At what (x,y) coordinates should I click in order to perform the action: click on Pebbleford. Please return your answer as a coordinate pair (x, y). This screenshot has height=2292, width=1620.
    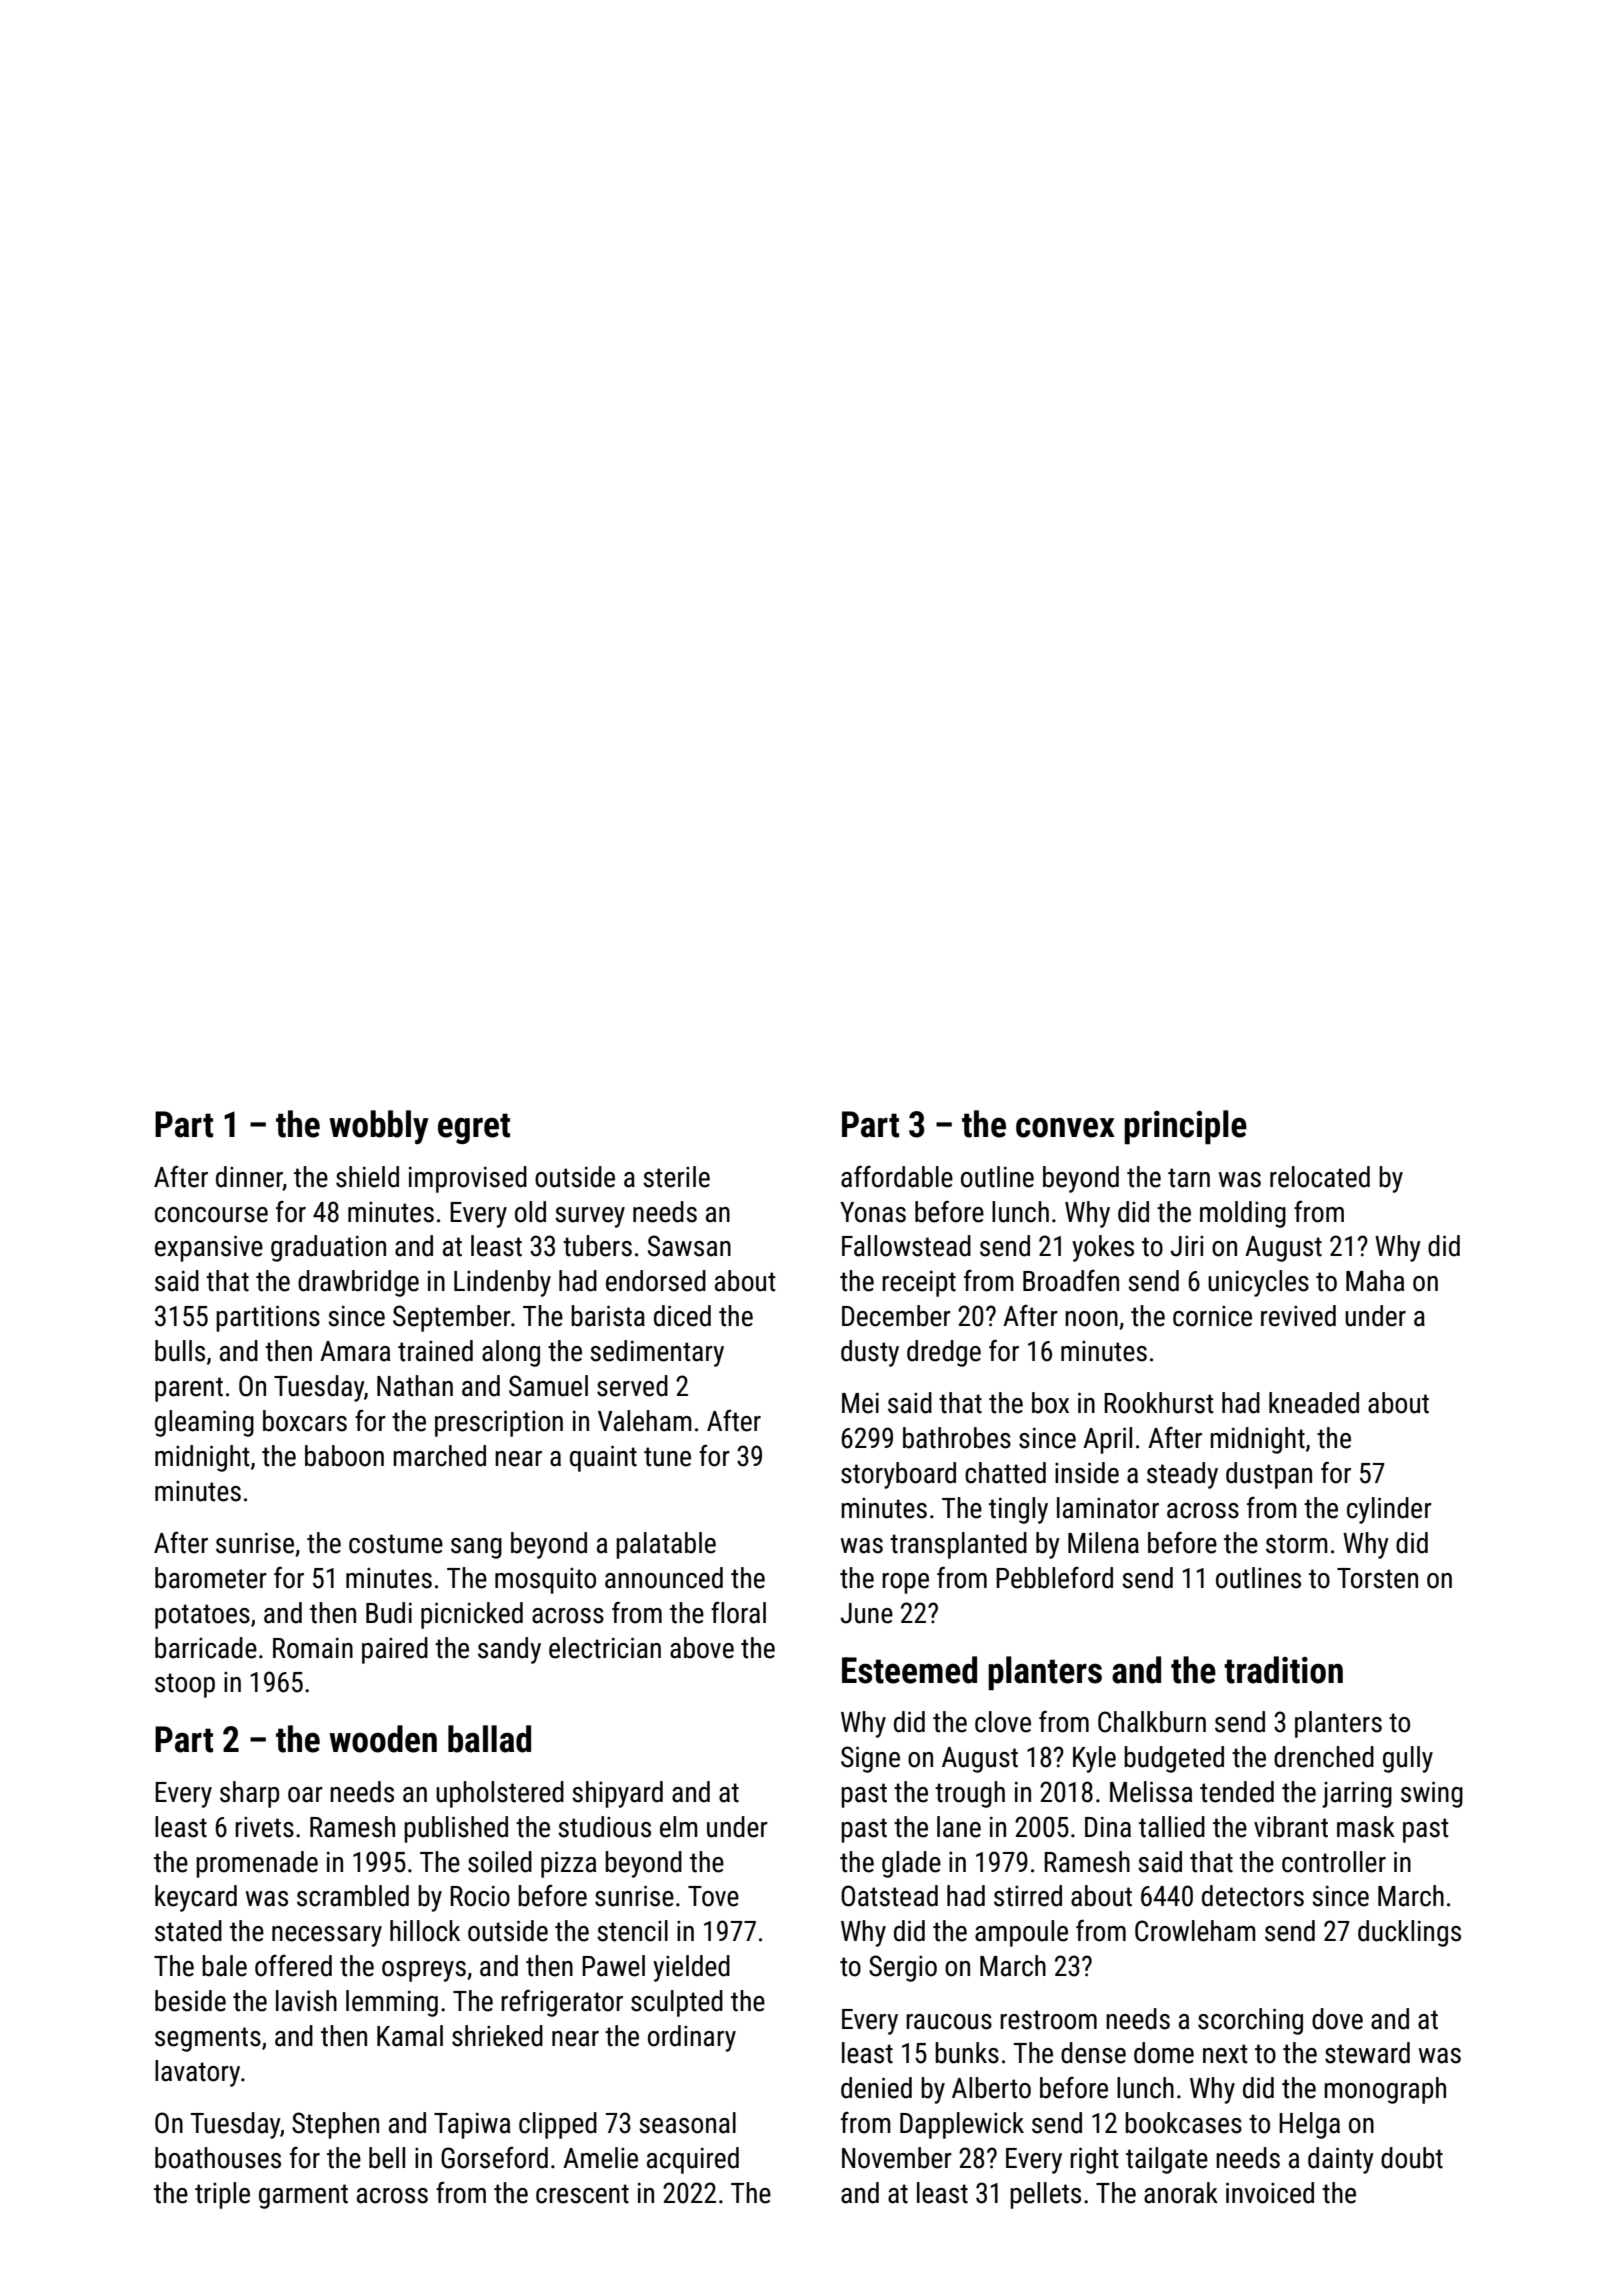
    Looking at the image, I should click on (1054, 1578).
